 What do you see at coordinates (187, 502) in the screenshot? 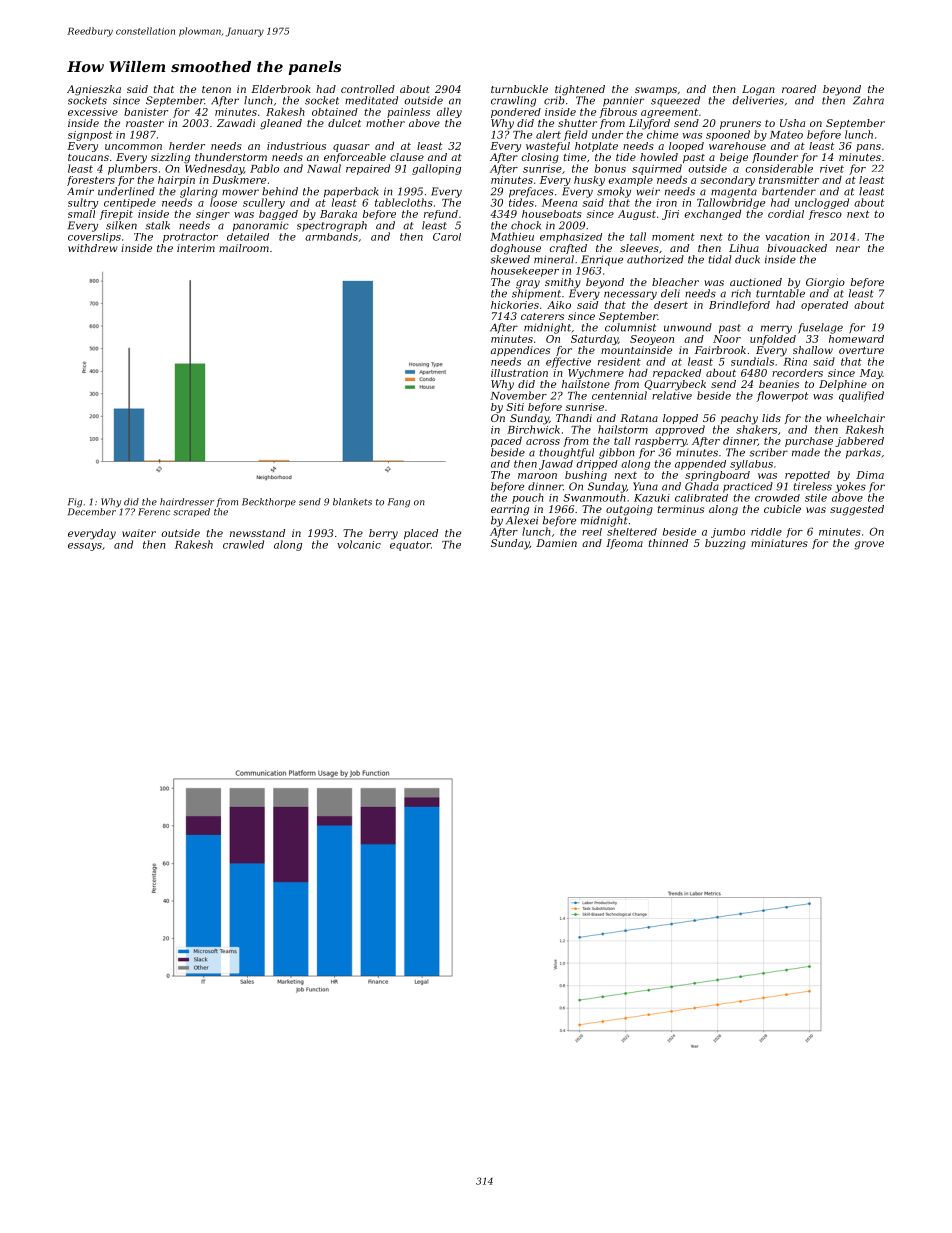
I see `hairdresser` at bounding box center [187, 502].
